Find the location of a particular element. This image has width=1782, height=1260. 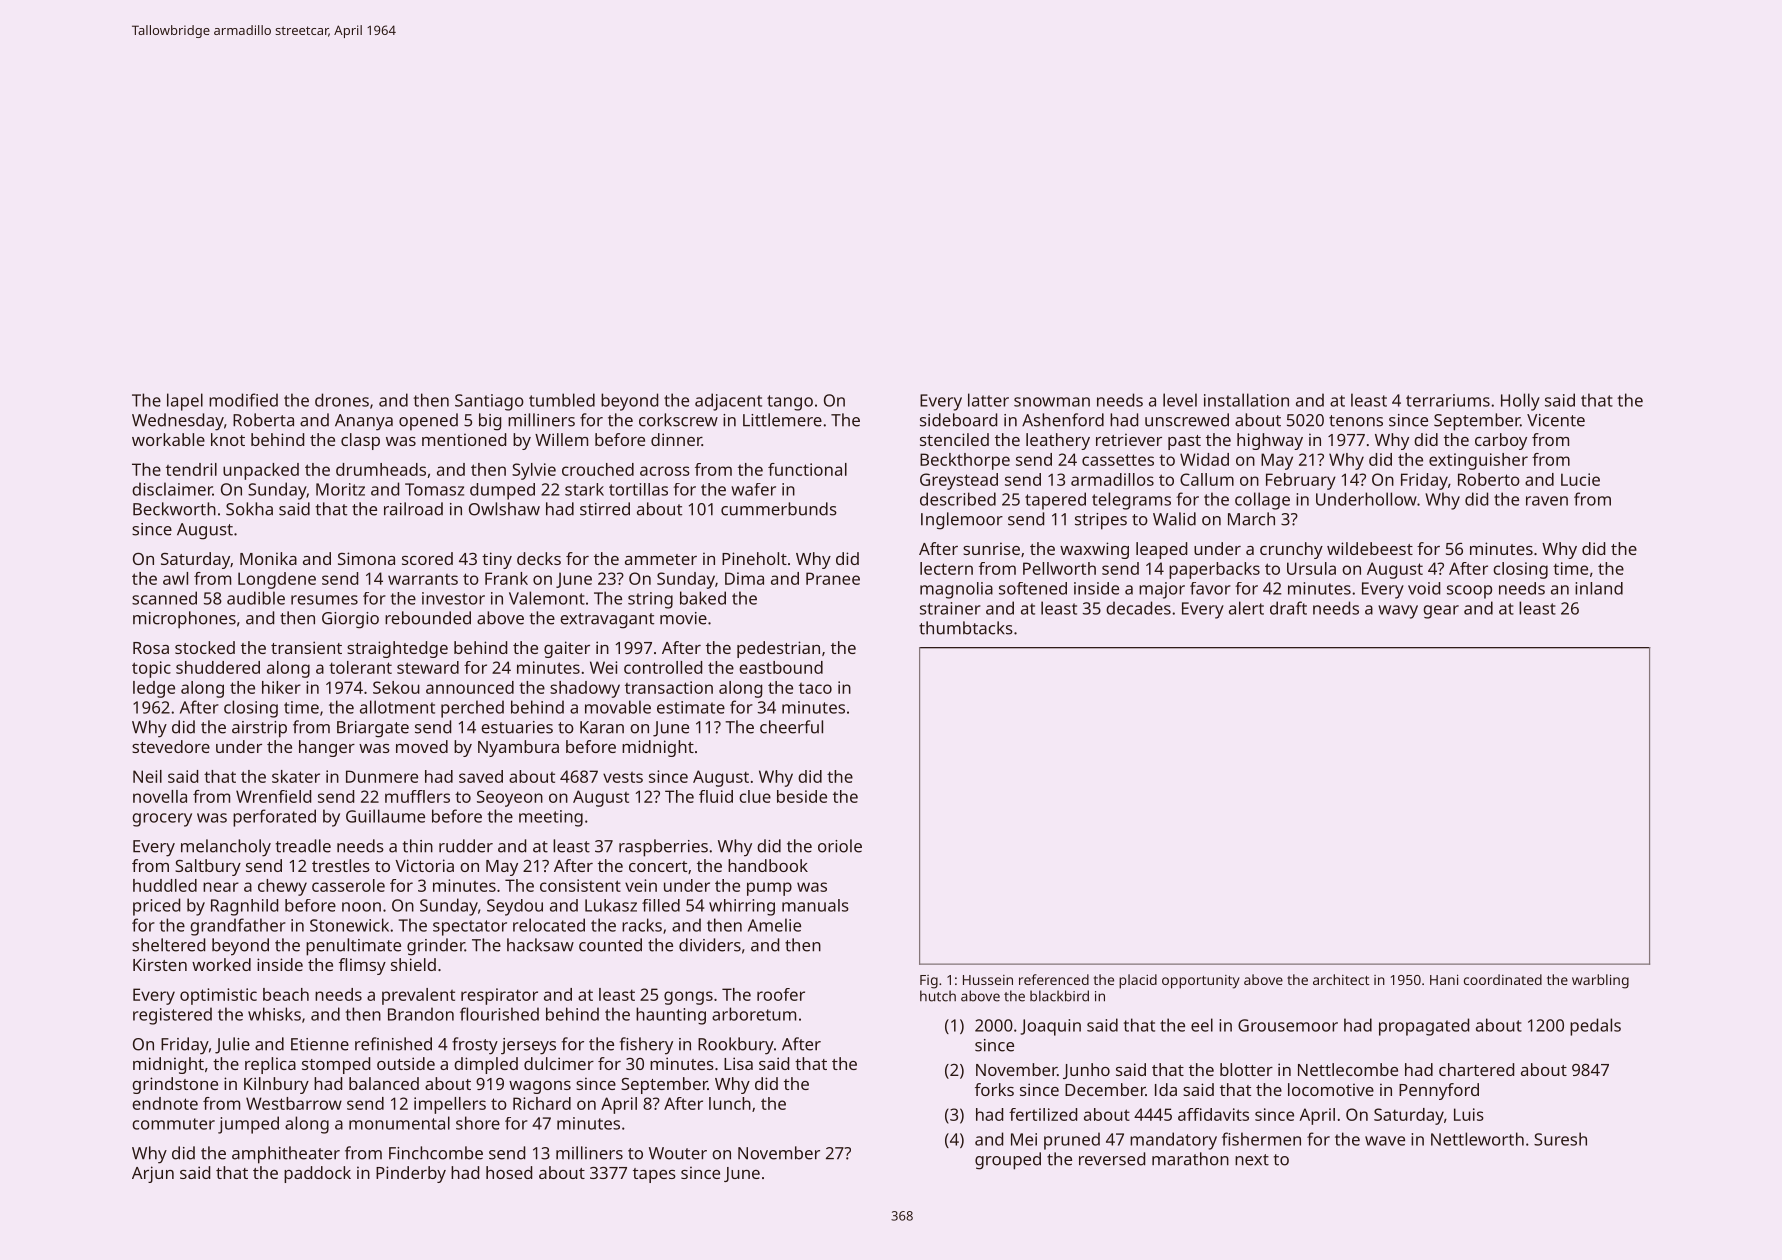

Westbarrow is located at coordinates (294, 1103).
